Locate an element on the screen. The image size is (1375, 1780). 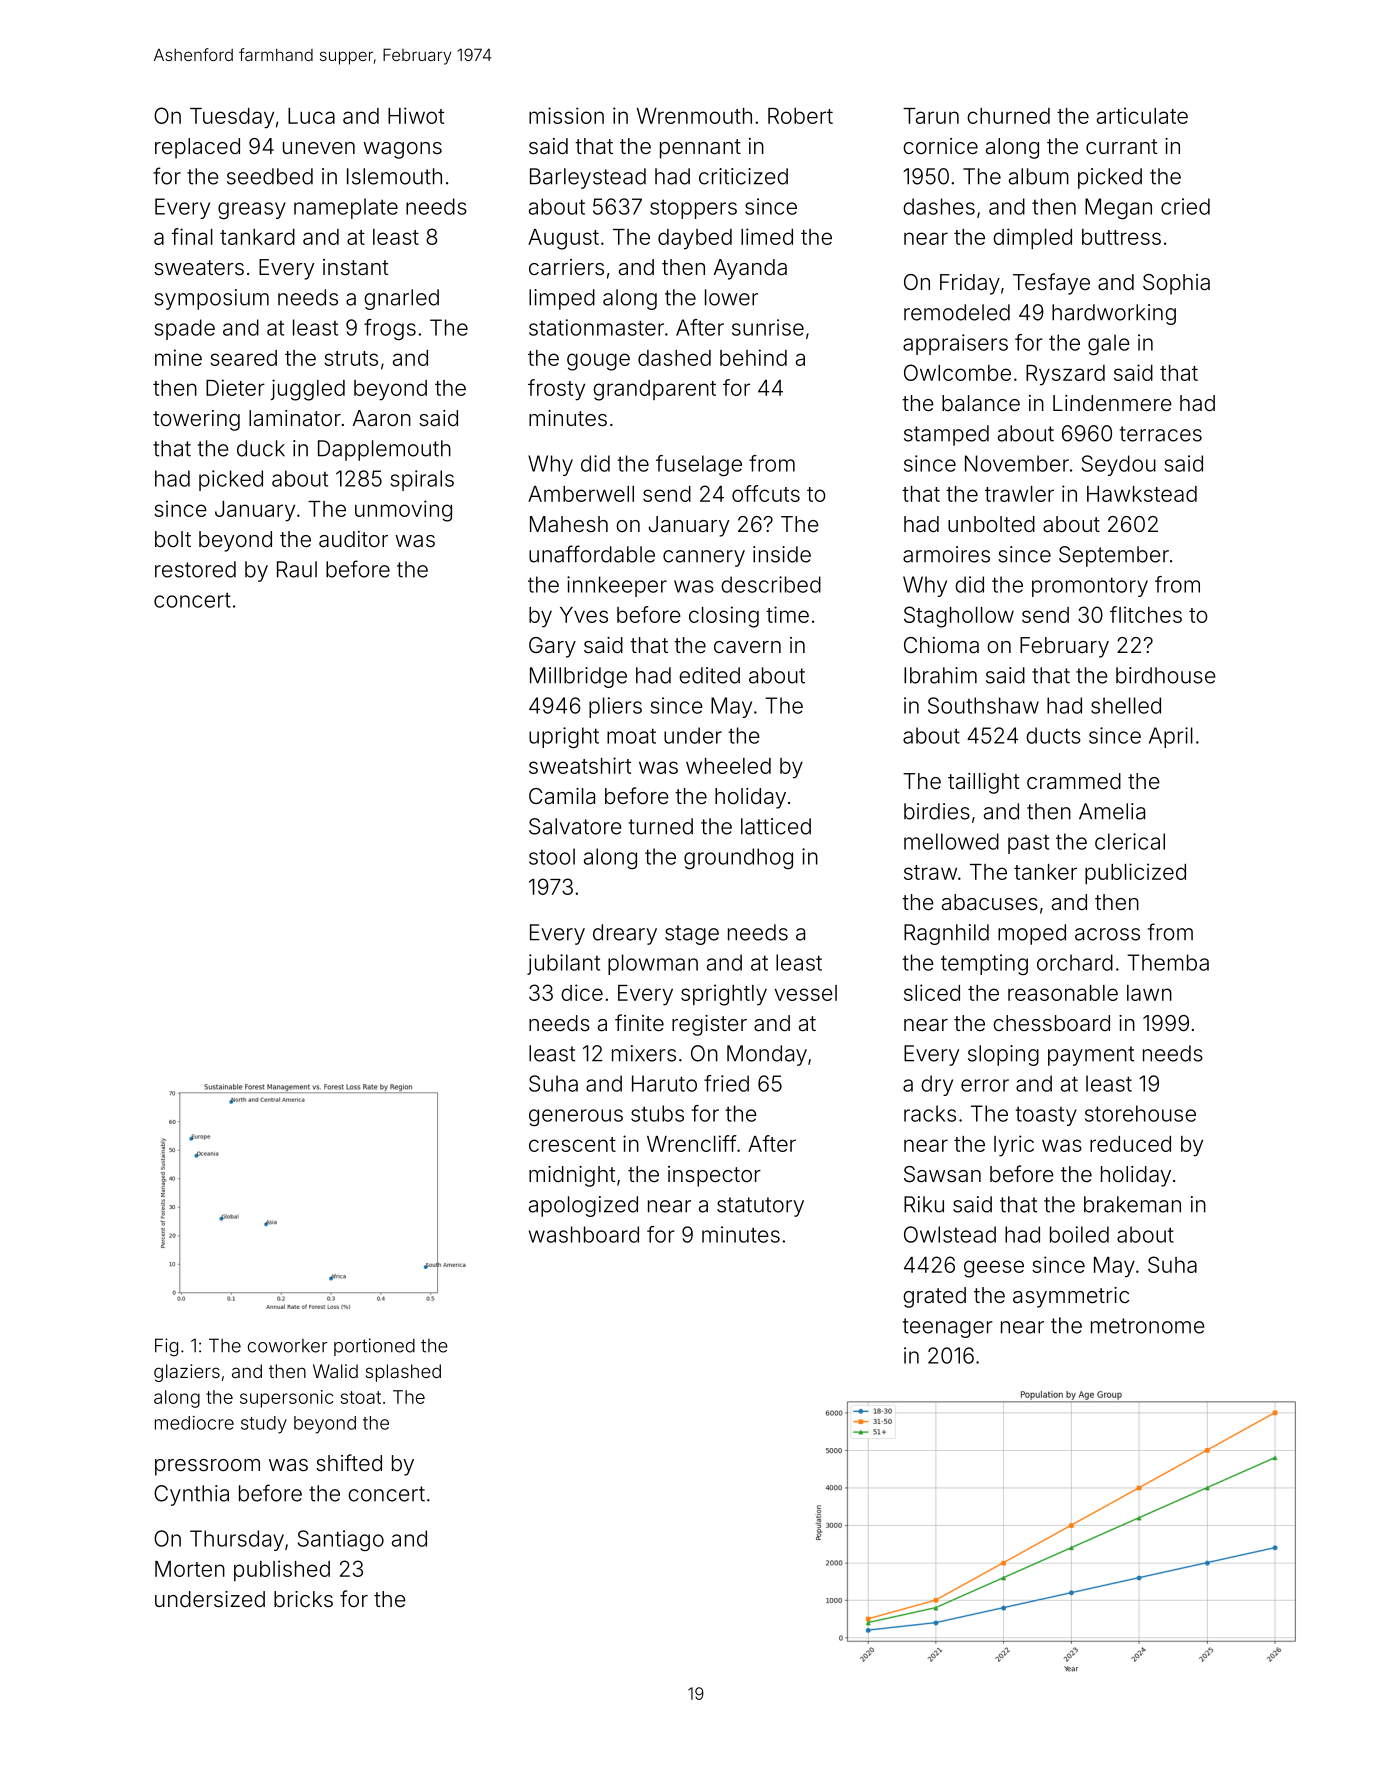
payment is located at coordinates (1091, 1056).
